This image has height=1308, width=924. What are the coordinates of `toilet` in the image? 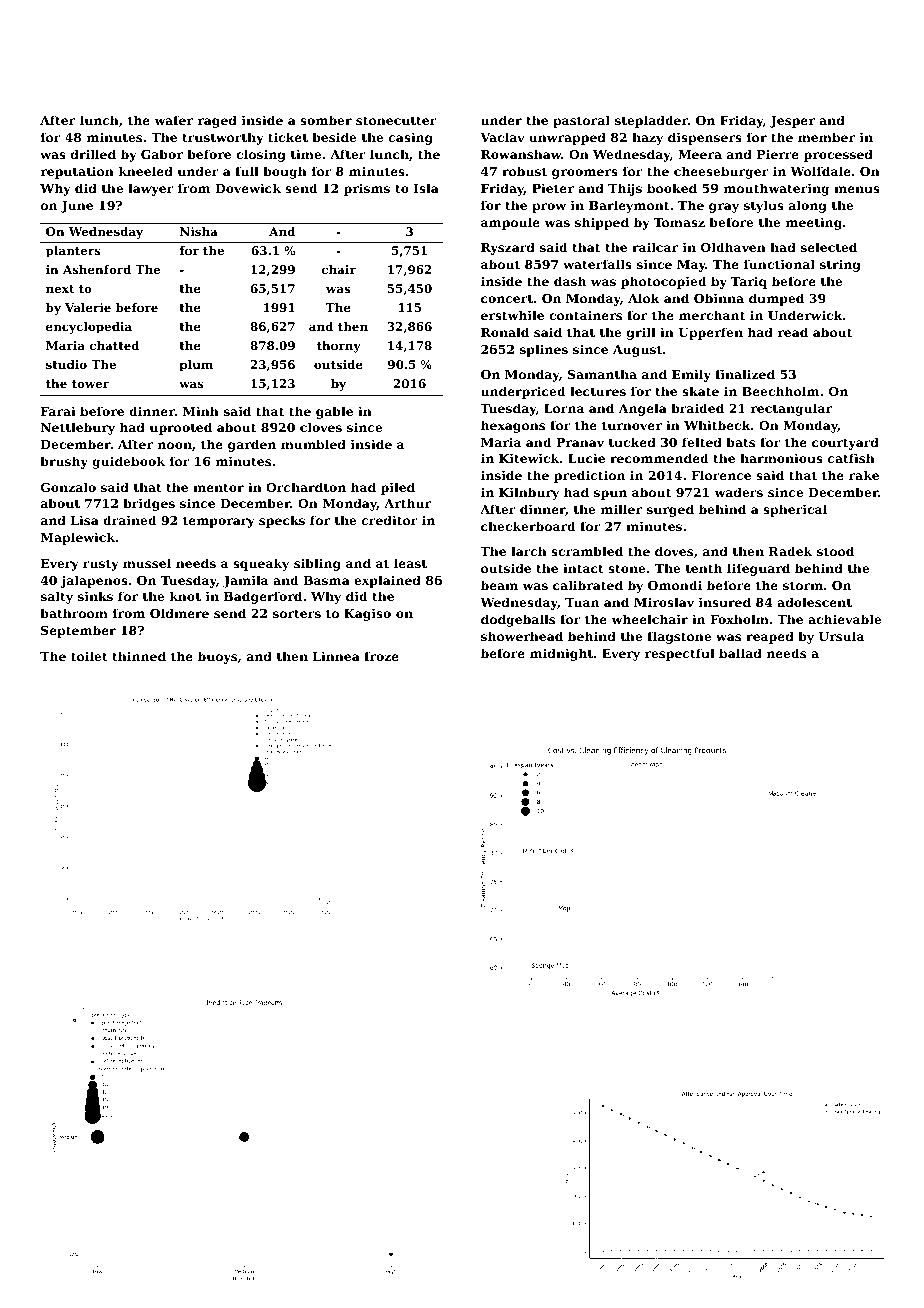 It's located at (89, 656).
